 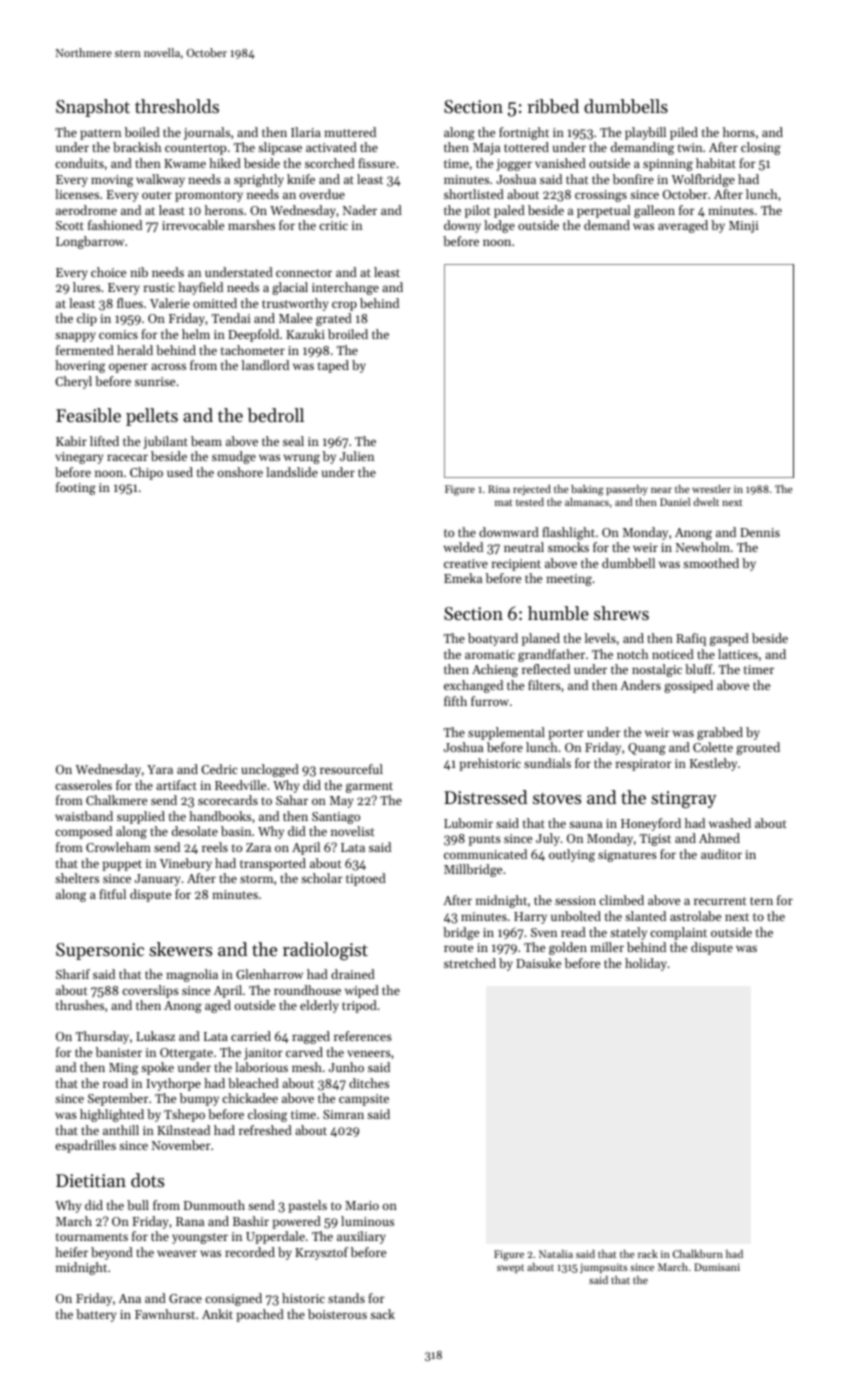 I want to click on conduits, so click(x=79, y=163).
